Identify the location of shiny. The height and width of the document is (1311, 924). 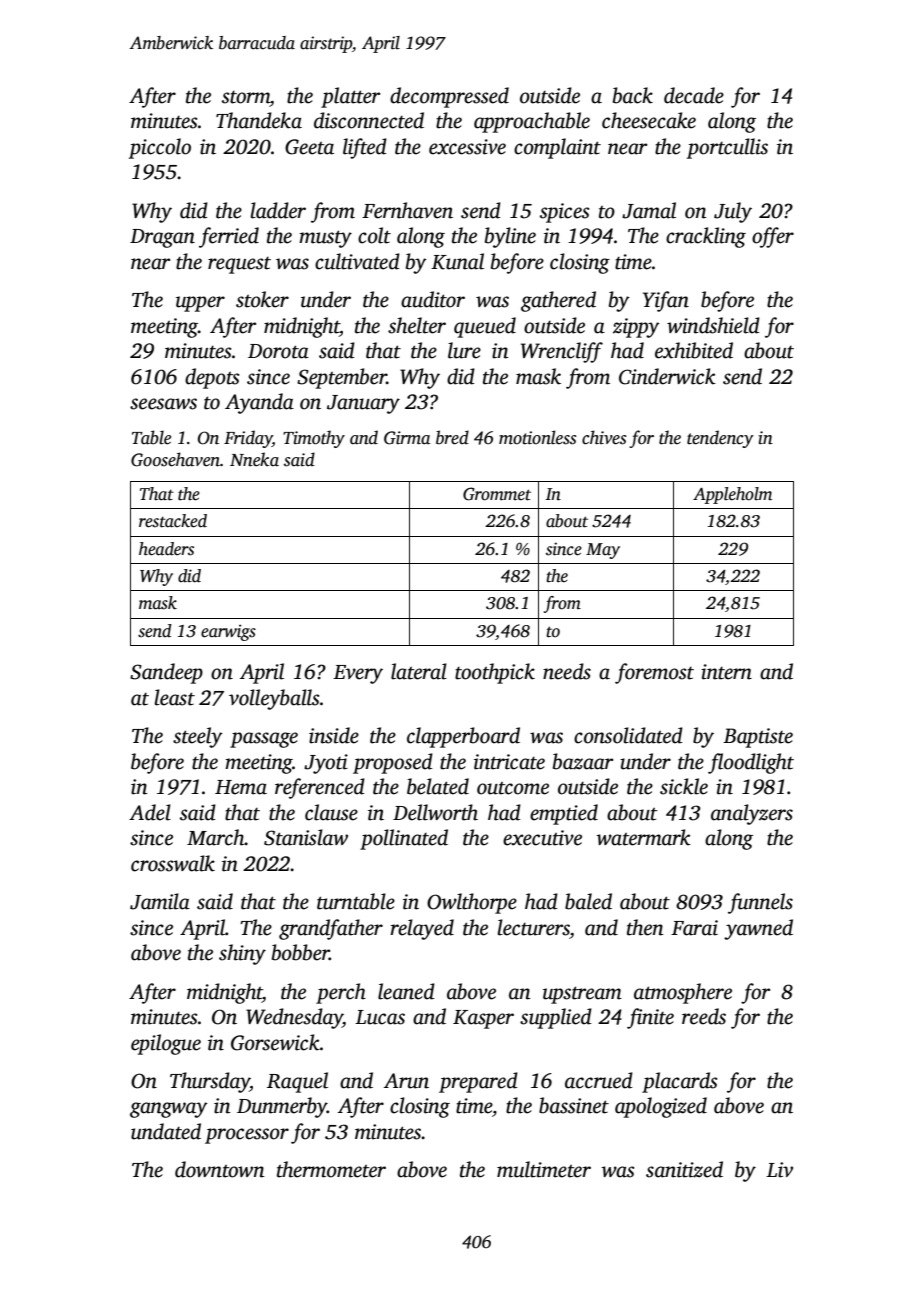
(242, 954).
